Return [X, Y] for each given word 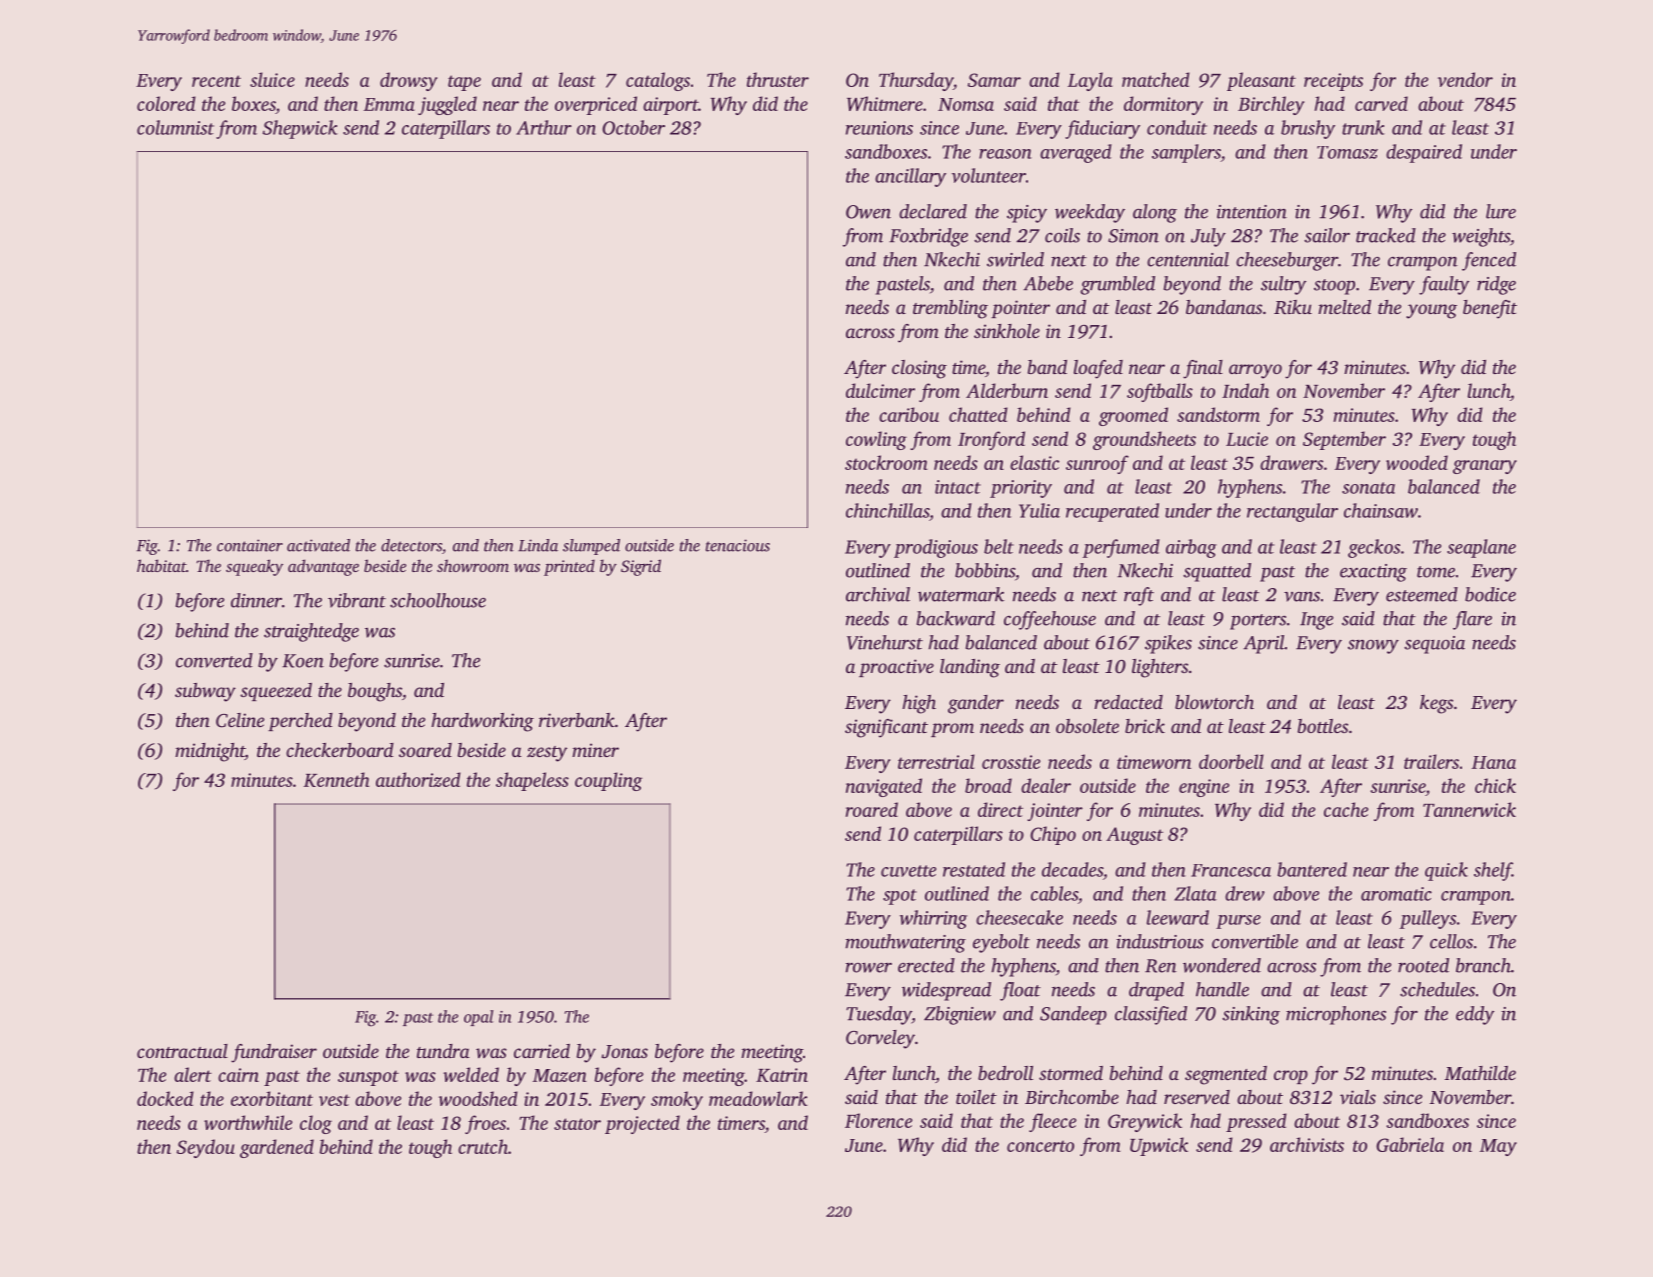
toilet [976, 1097]
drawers [1291, 462]
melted [1344, 307]
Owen [868, 212]
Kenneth [336, 779]
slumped [591, 547]
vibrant [357, 600]
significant [886, 728]
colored [166, 103]
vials [1358, 1097]
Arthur [544, 127]
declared [933, 211]
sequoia [1434, 645]
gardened [277, 1148]
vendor [1465, 79]
